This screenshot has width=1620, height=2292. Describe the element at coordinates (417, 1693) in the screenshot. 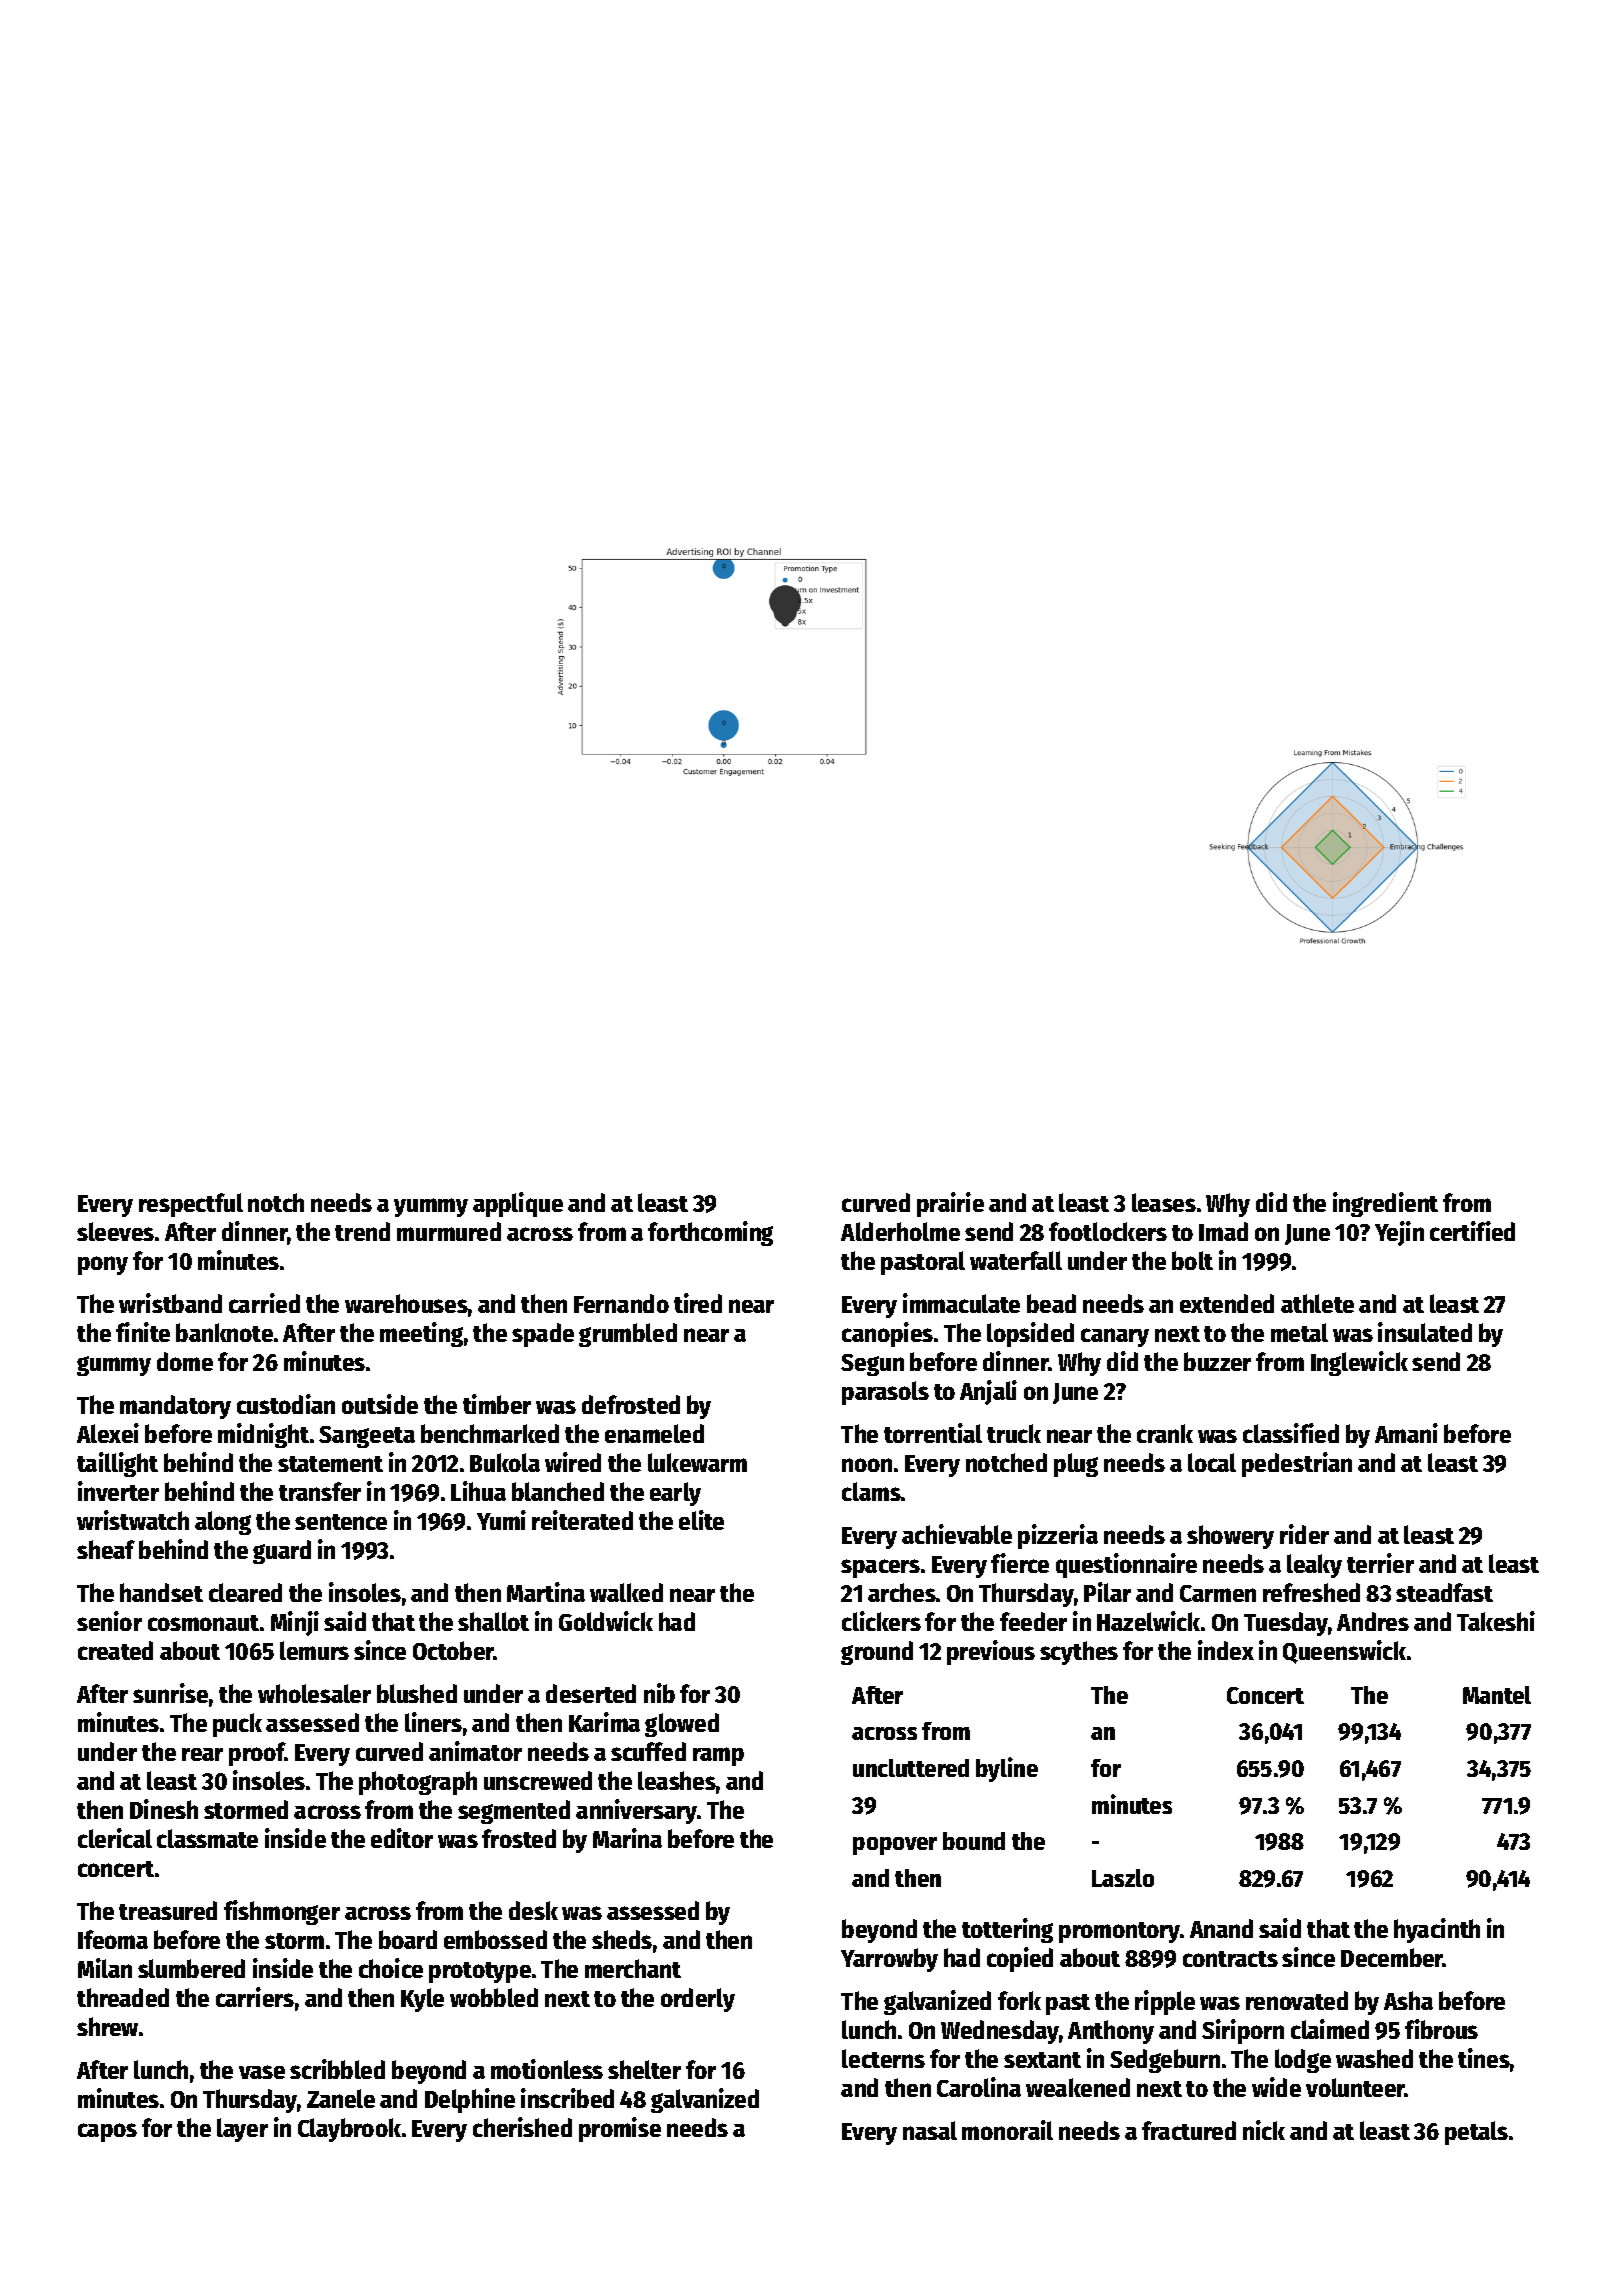

I see `blushed` at that location.
